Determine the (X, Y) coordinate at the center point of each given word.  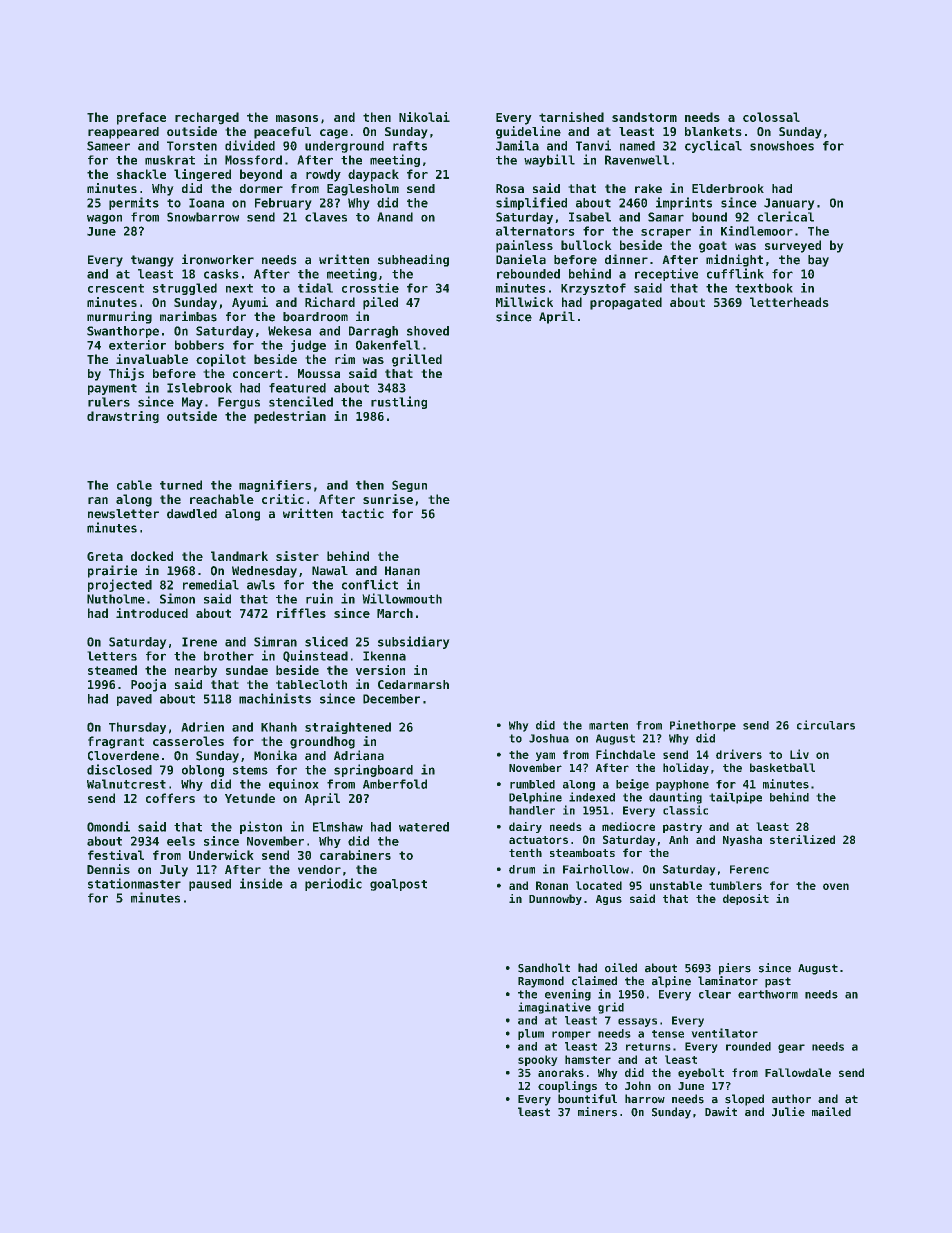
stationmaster (134, 883)
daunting (675, 798)
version (380, 670)
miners (597, 1112)
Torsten (192, 146)
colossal (771, 117)
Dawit (721, 1112)
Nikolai (424, 117)
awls (261, 585)
